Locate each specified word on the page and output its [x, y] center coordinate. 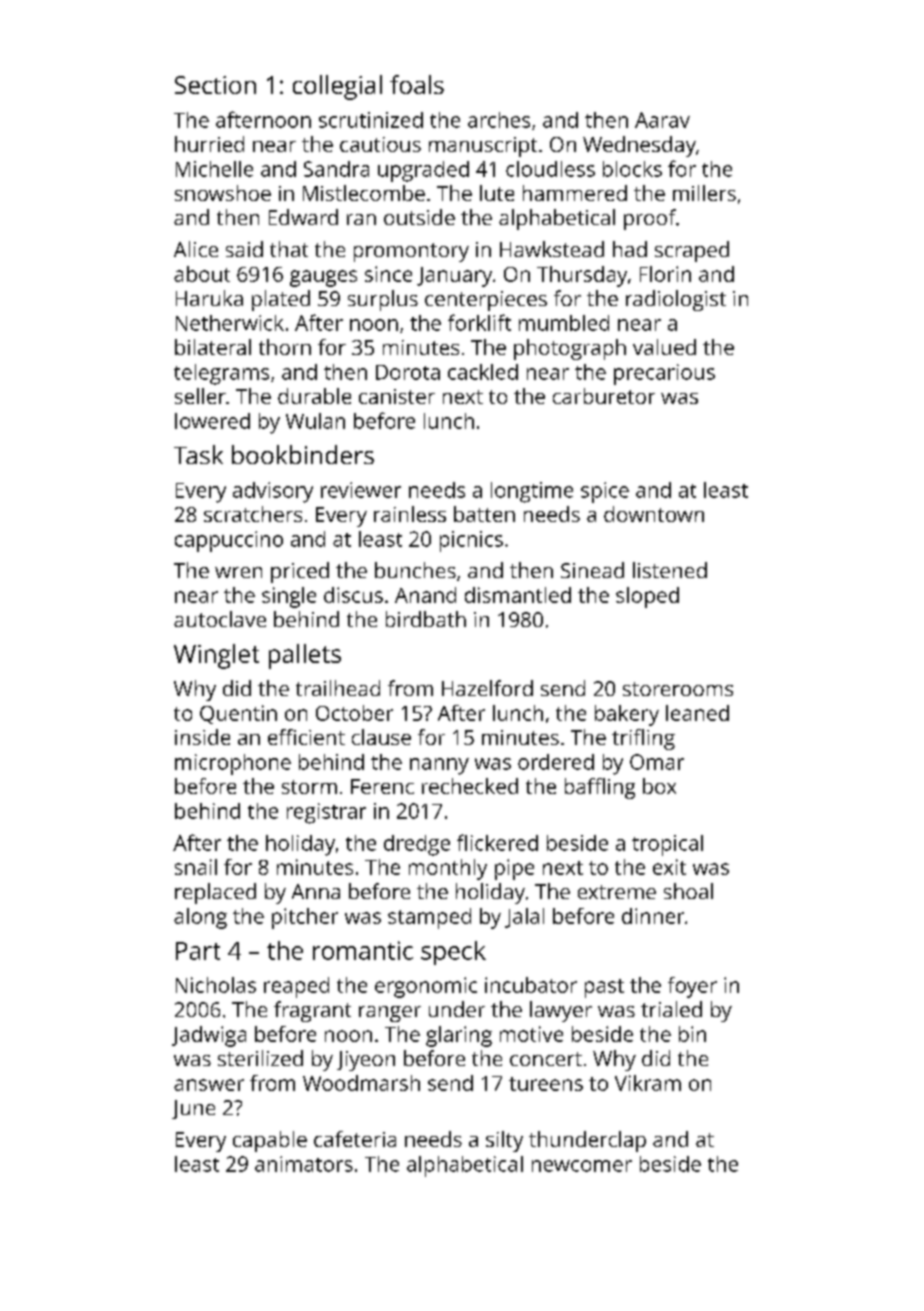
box [659, 786]
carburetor [604, 396]
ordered [556, 762]
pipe [514, 869]
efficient [306, 737]
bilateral [213, 347]
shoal [688, 891]
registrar [326, 813]
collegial [337, 87]
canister [397, 396]
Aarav [662, 120]
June [193, 1109]
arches [499, 120]
